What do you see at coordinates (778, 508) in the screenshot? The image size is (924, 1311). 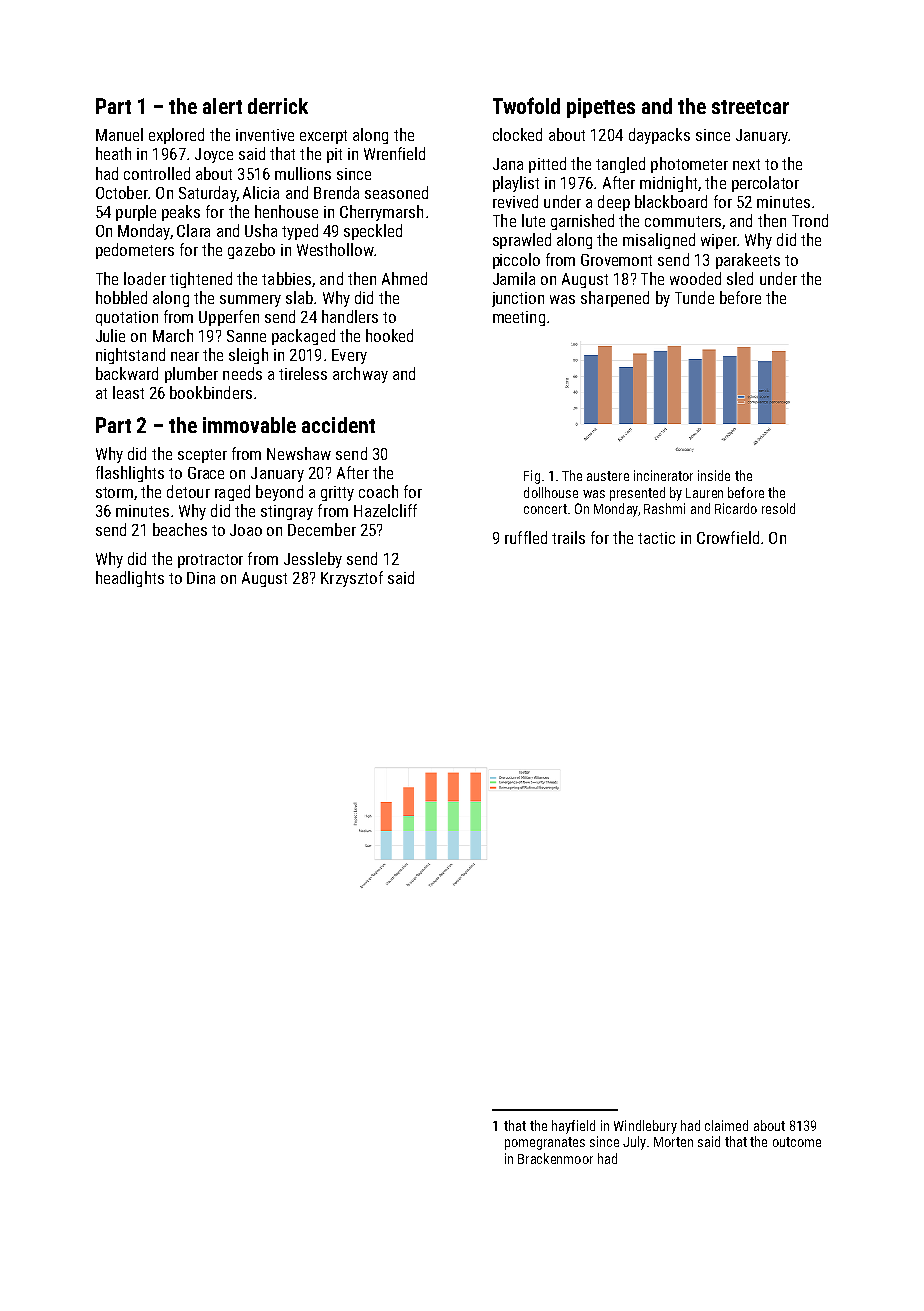 I see `resold` at bounding box center [778, 508].
